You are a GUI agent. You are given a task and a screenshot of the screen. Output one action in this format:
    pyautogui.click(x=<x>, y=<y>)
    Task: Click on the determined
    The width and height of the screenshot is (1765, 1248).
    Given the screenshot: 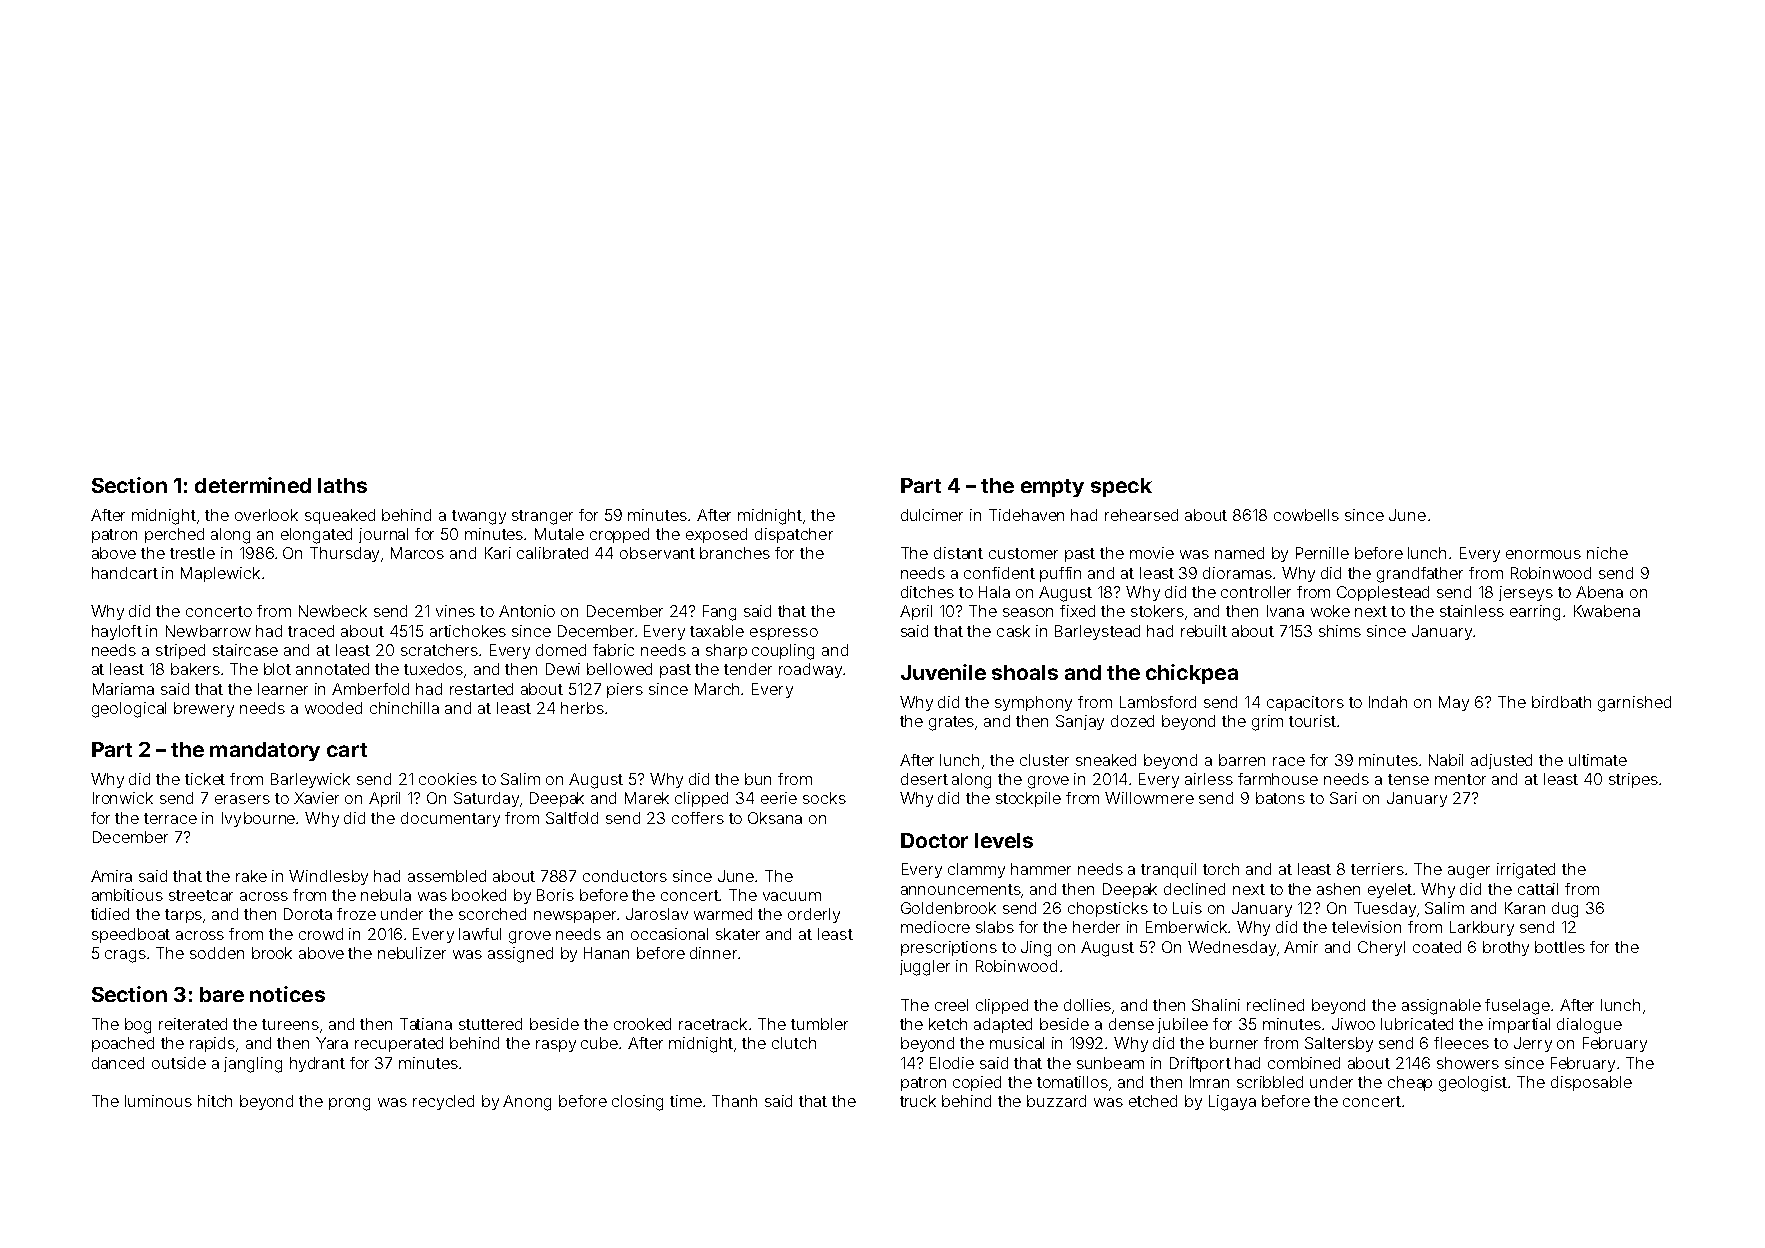 What is the action you would take?
    pyautogui.click(x=253, y=485)
